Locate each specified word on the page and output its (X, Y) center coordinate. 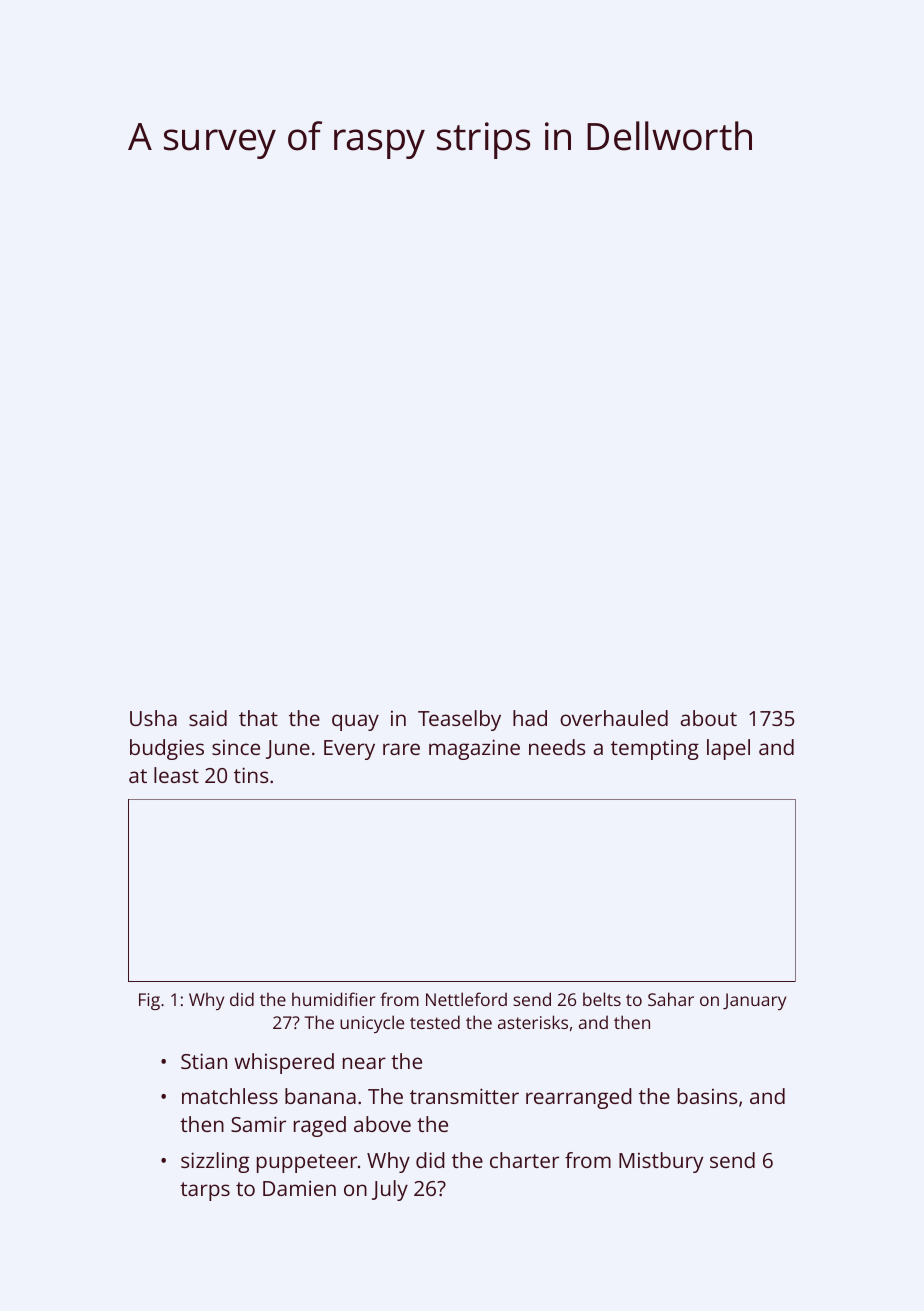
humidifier (334, 999)
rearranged (579, 1098)
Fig (149, 1001)
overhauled (614, 718)
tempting (655, 749)
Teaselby (459, 720)
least (176, 775)
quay (355, 722)
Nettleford (466, 999)
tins (251, 775)
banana (320, 1096)
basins (707, 1096)
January (754, 1001)
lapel (728, 749)
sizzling (215, 1162)
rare (401, 749)
